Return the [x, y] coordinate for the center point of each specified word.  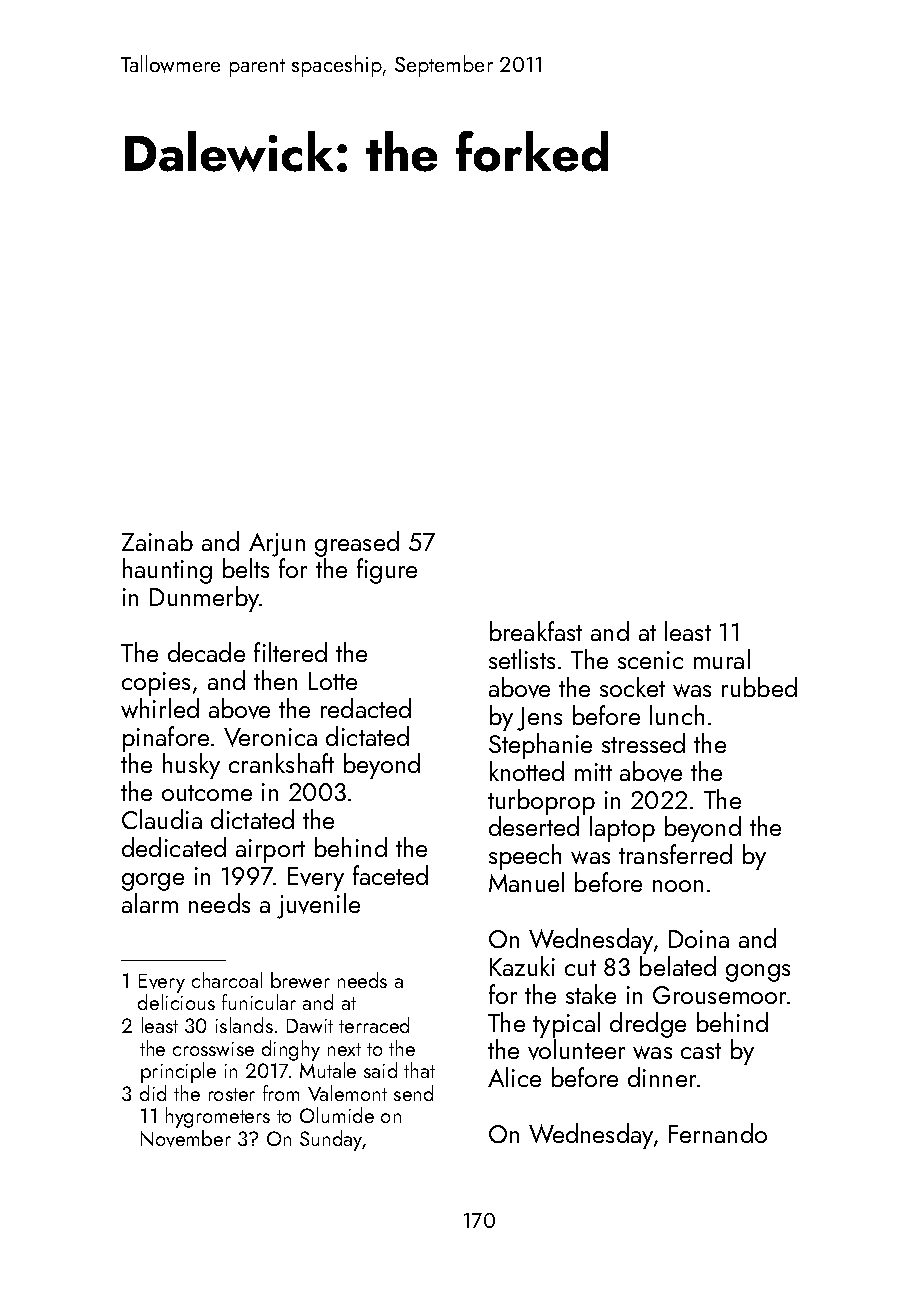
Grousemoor [720, 995]
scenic [650, 660]
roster [232, 1094]
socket [632, 687]
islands [244, 1025]
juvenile [318, 906]
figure [387, 571]
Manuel [526, 882]
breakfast [536, 631]
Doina [699, 939]
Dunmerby [205, 599]
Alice [514, 1077]
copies [156, 684]
